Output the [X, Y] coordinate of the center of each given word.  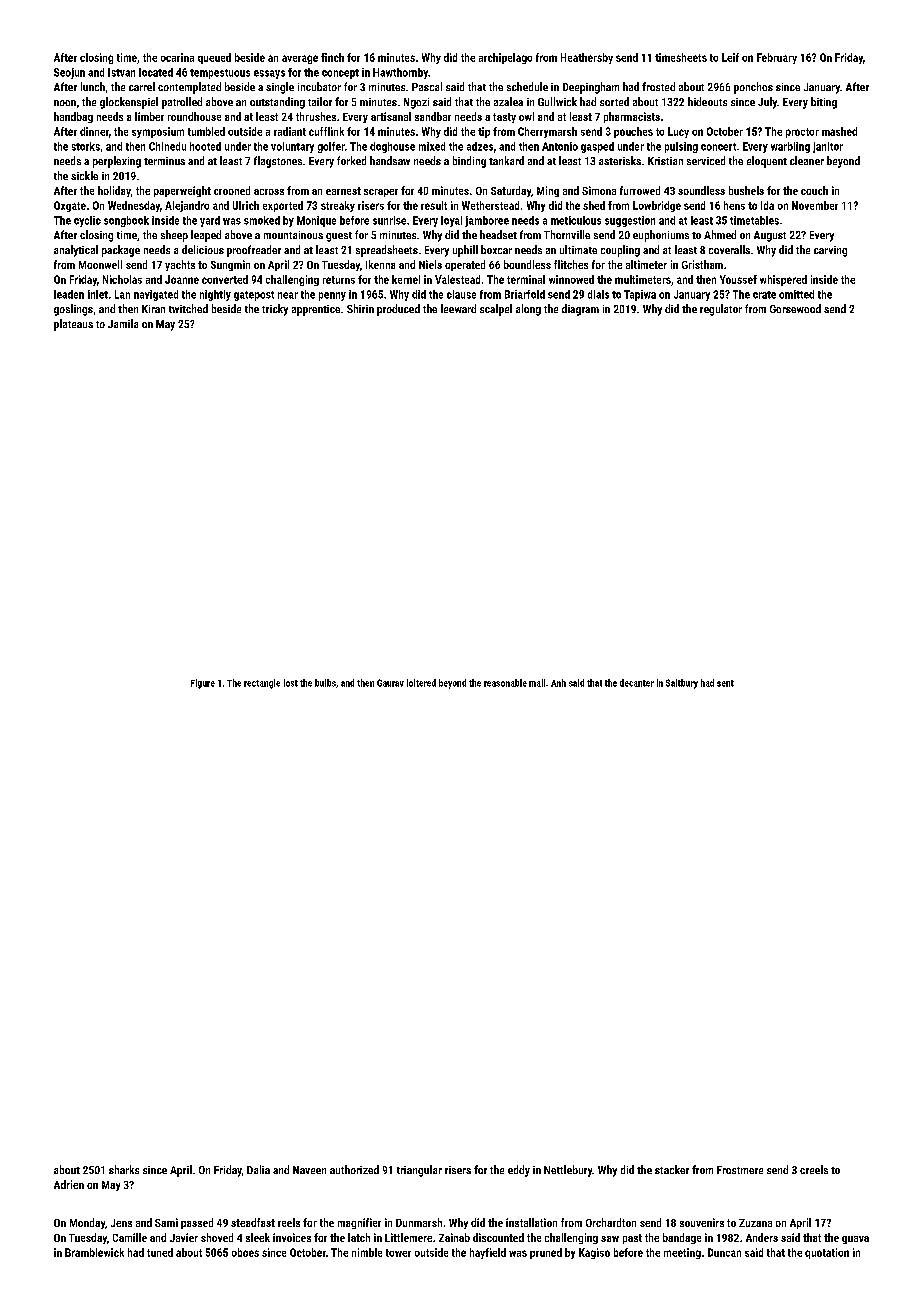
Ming [548, 191]
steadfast [253, 1222]
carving [830, 251]
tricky [275, 310]
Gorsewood [795, 308]
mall [537, 683]
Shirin [360, 308]
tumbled [206, 131]
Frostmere [740, 1170]
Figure [203, 684]
